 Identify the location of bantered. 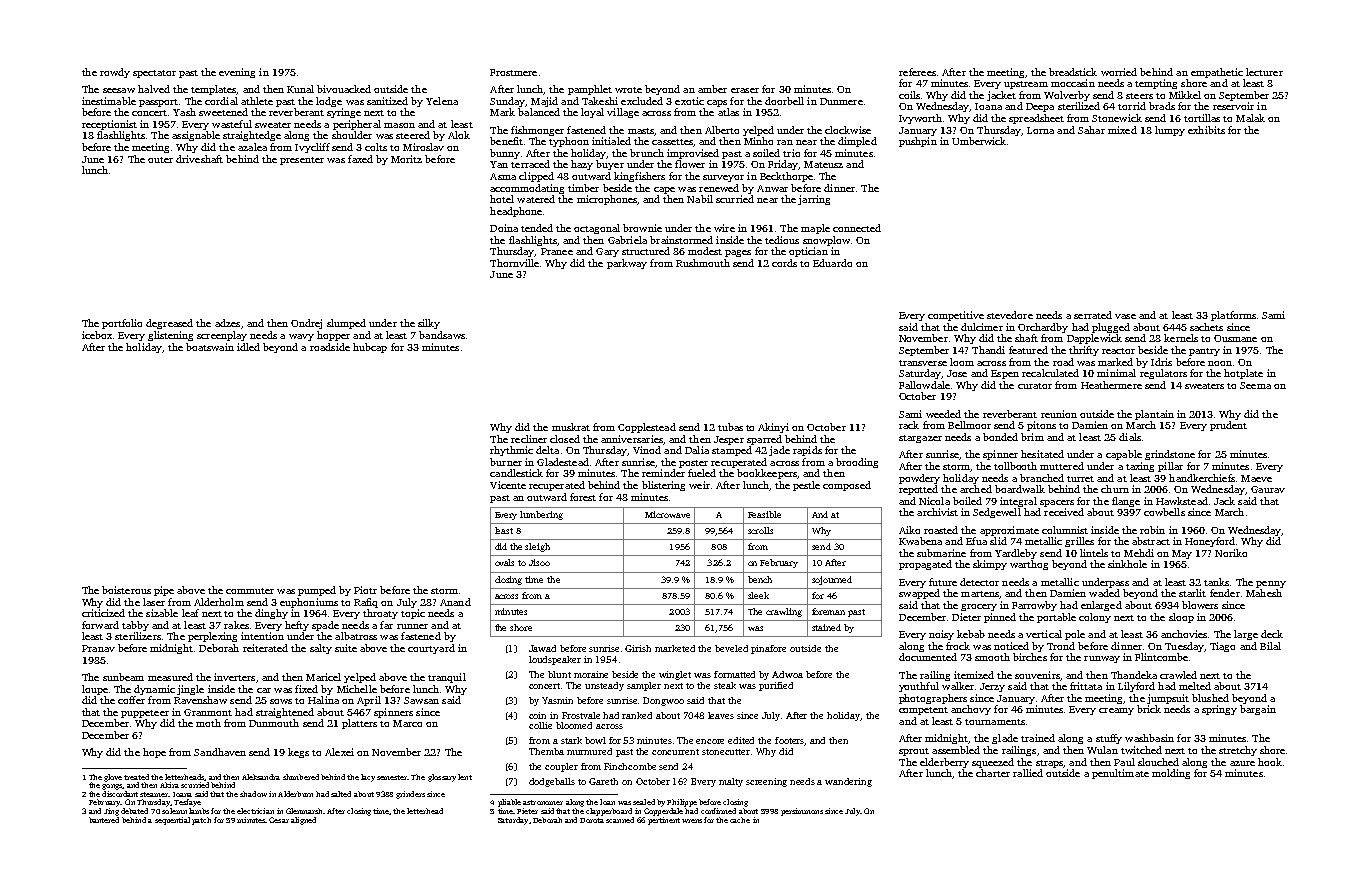
(104, 820).
